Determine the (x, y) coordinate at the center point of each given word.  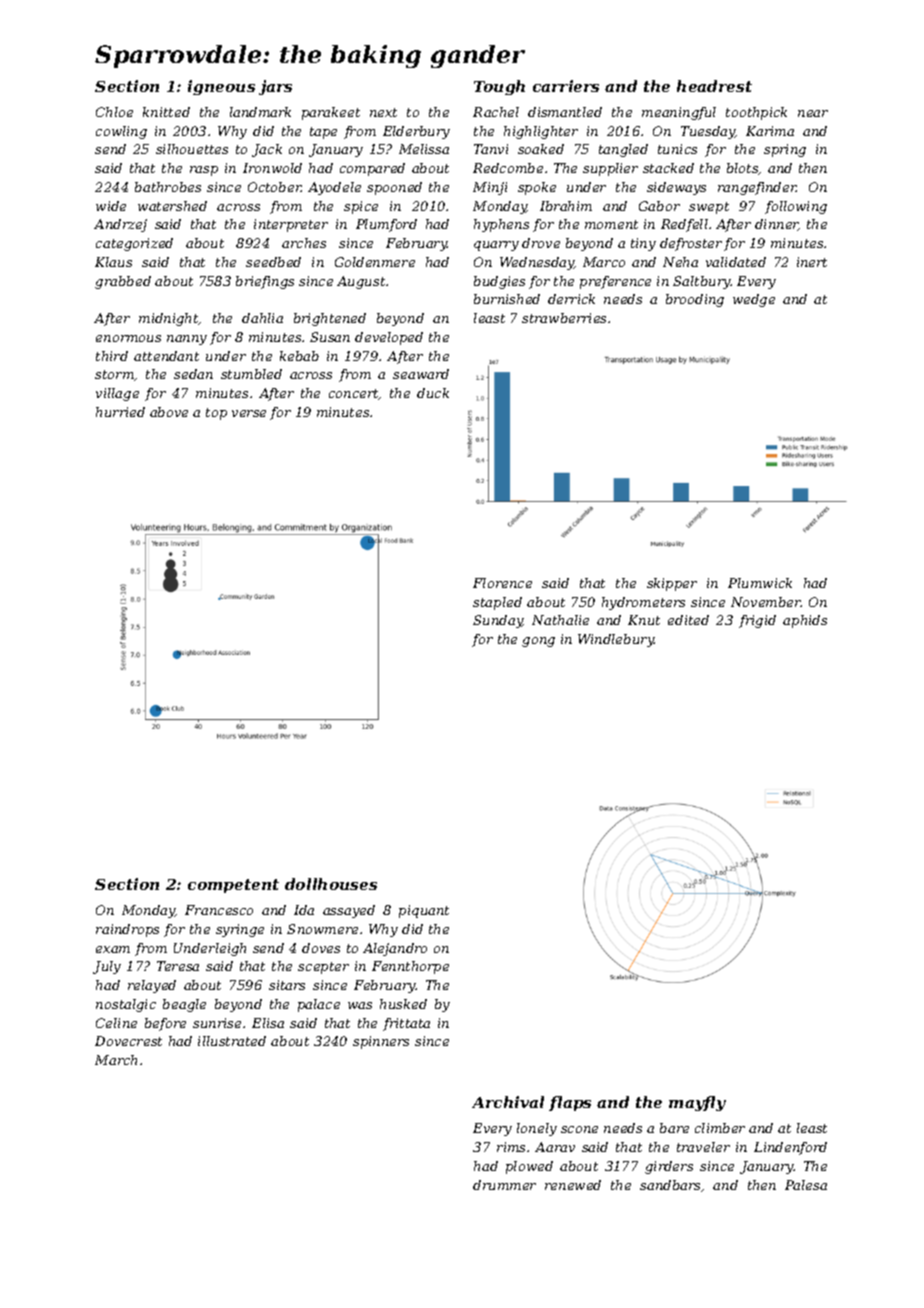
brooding (695, 300)
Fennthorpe (410, 967)
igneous (221, 87)
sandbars (670, 1185)
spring (785, 150)
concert (354, 394)
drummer (504, 1185)
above (169, 412)
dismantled (565, 112)
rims (511, 1147)
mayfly (697, 1103)
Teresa (178, 966)
